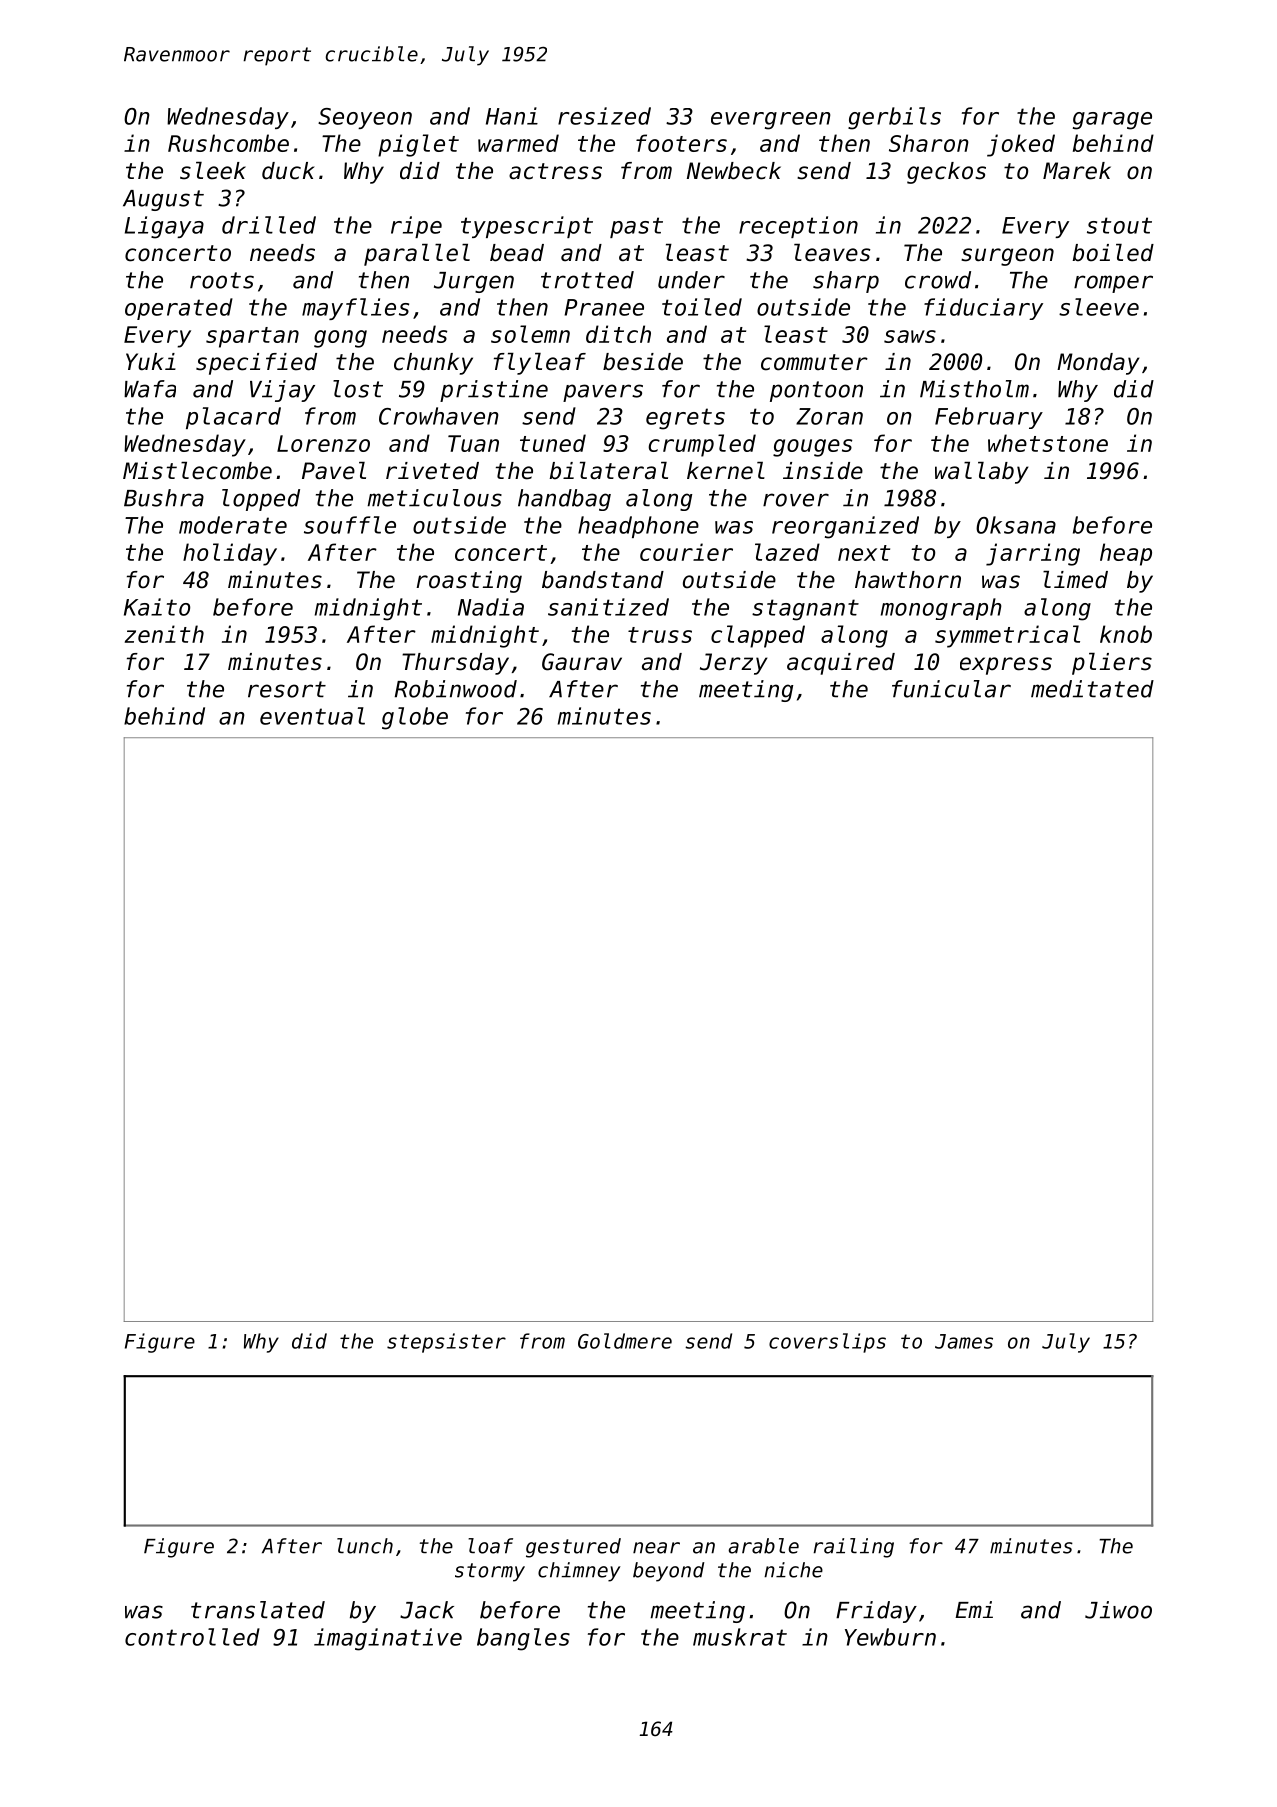 This image has height=1807, width=1277. I want to click on Goldmere, so click(625, 1341).
